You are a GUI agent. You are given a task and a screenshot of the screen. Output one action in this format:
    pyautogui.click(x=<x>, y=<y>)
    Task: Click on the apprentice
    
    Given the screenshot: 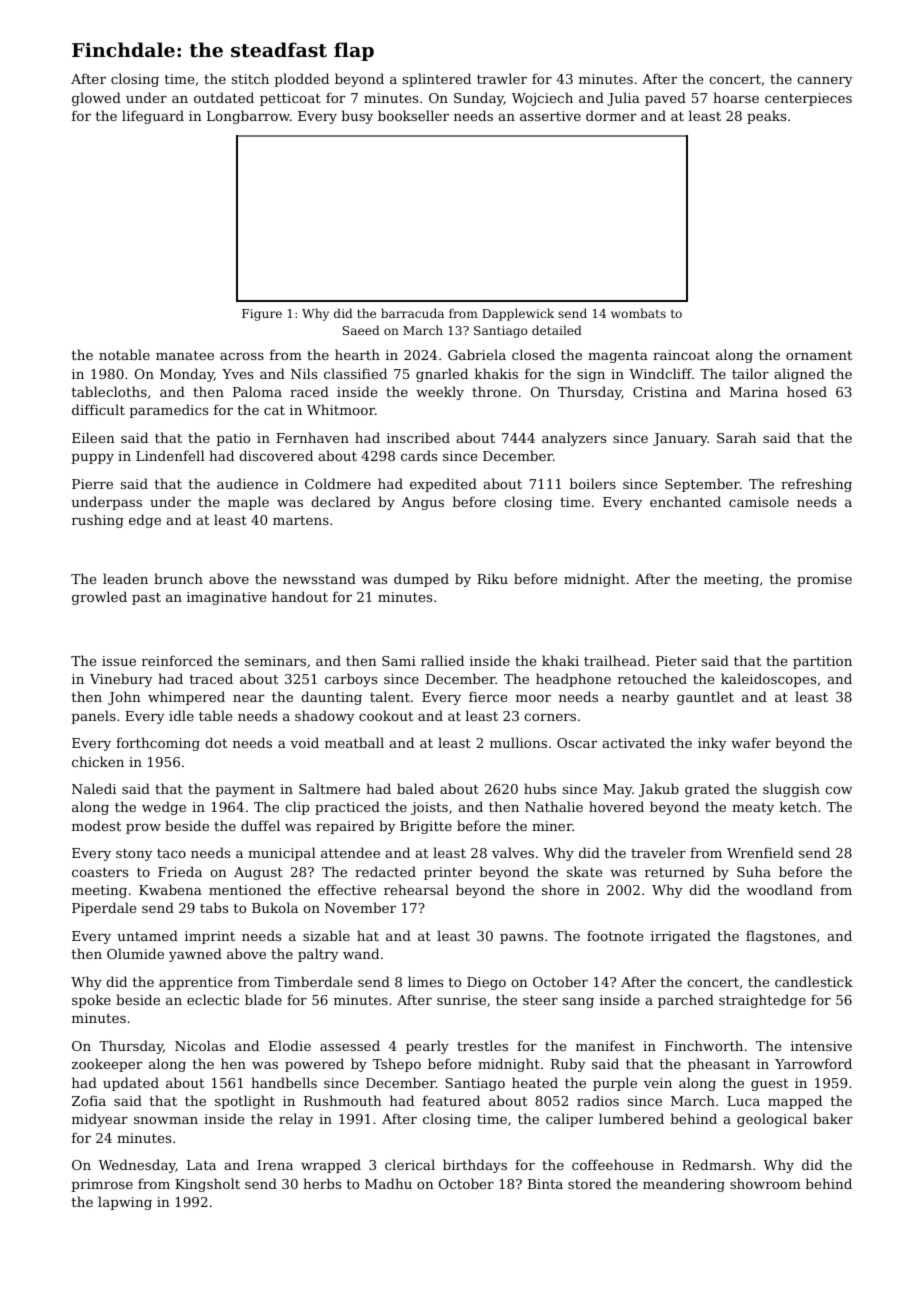 What is the action you would take?
    pyautogui.click(x=195, y=983)
